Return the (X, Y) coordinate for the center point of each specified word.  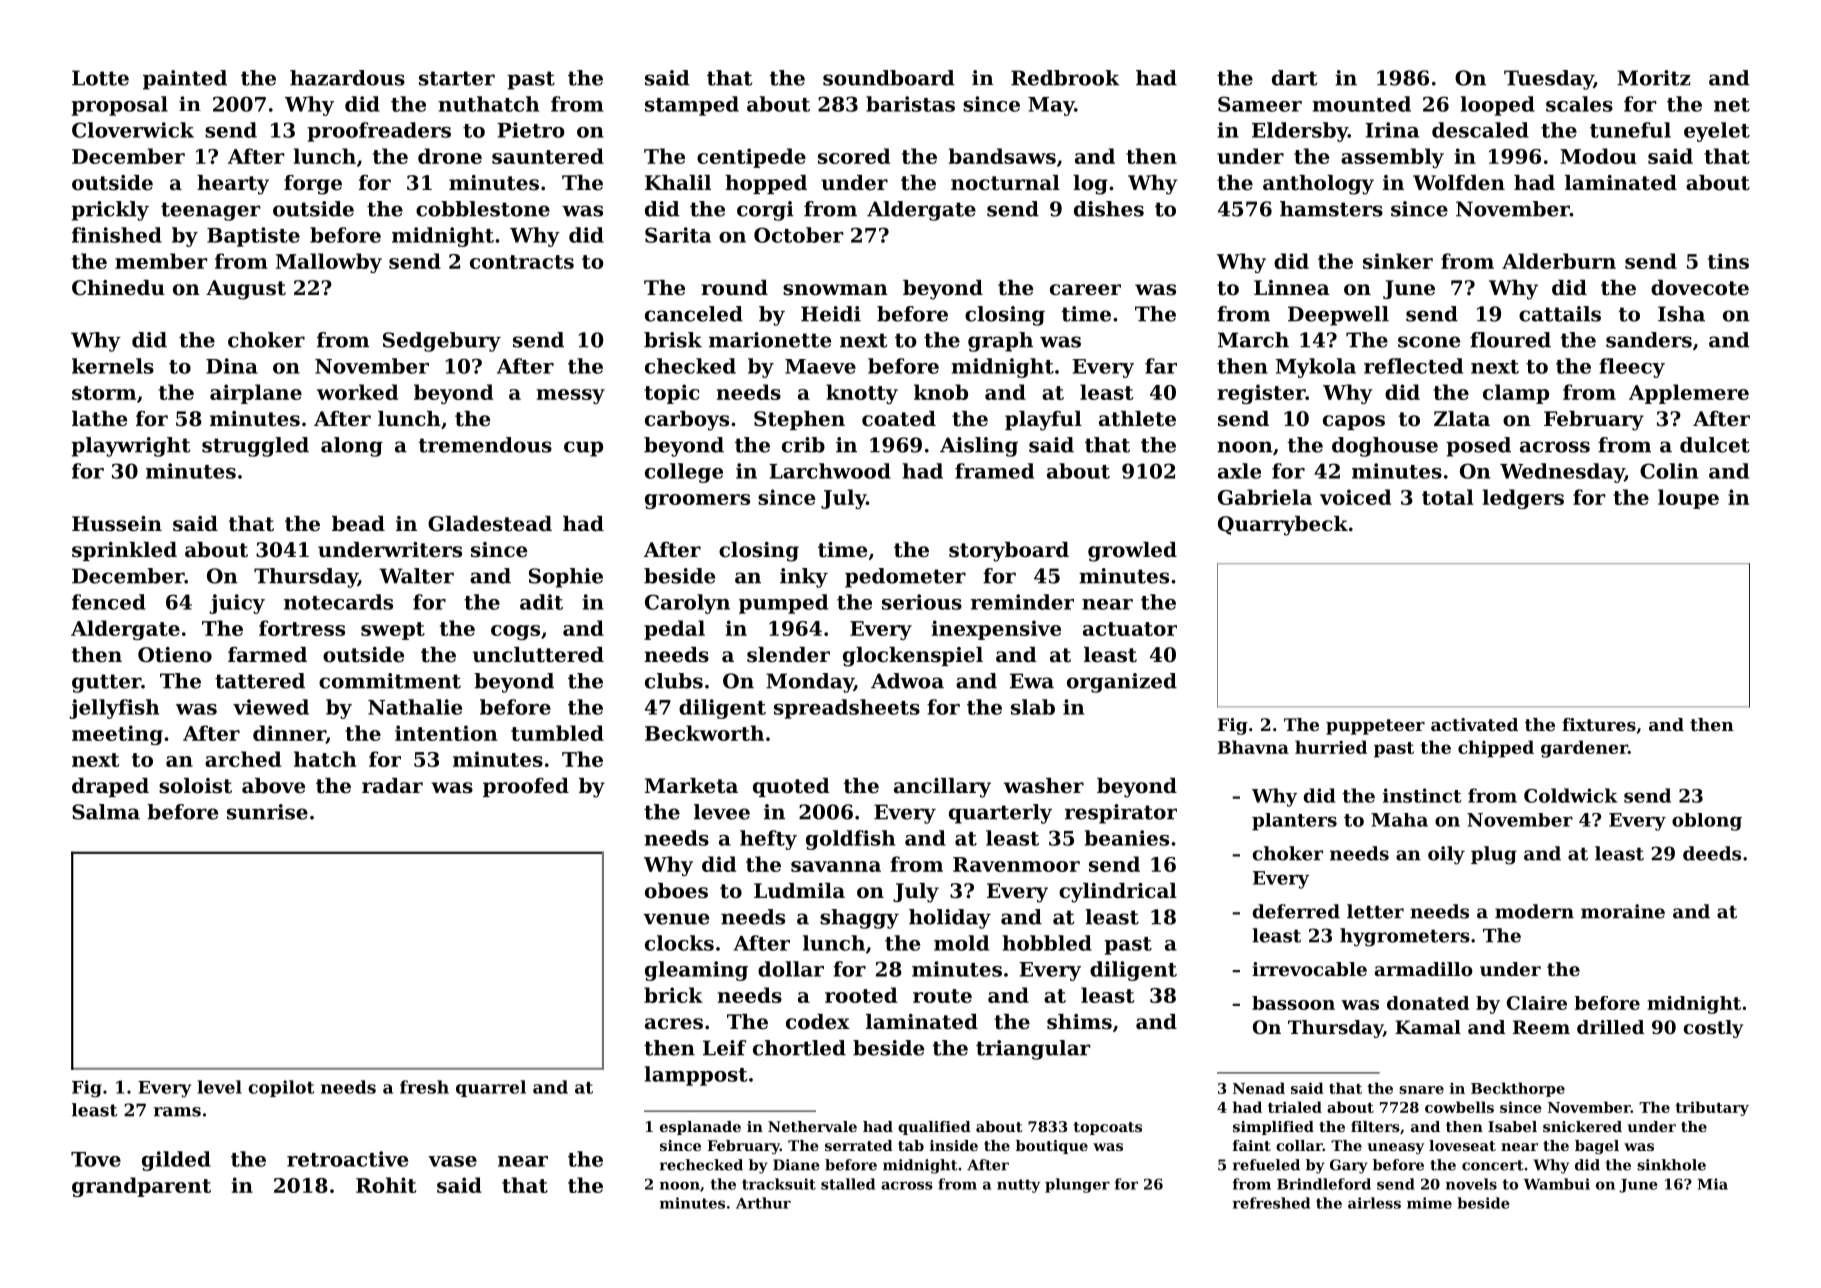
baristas (910, 104)
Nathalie (415, 707)
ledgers (1523, 499)
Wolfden (1459, 183)
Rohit (386, 1185)
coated (899, 419)
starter (457, 78)
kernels (113, 366)
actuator (1130, 629)
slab (1033, 707)
